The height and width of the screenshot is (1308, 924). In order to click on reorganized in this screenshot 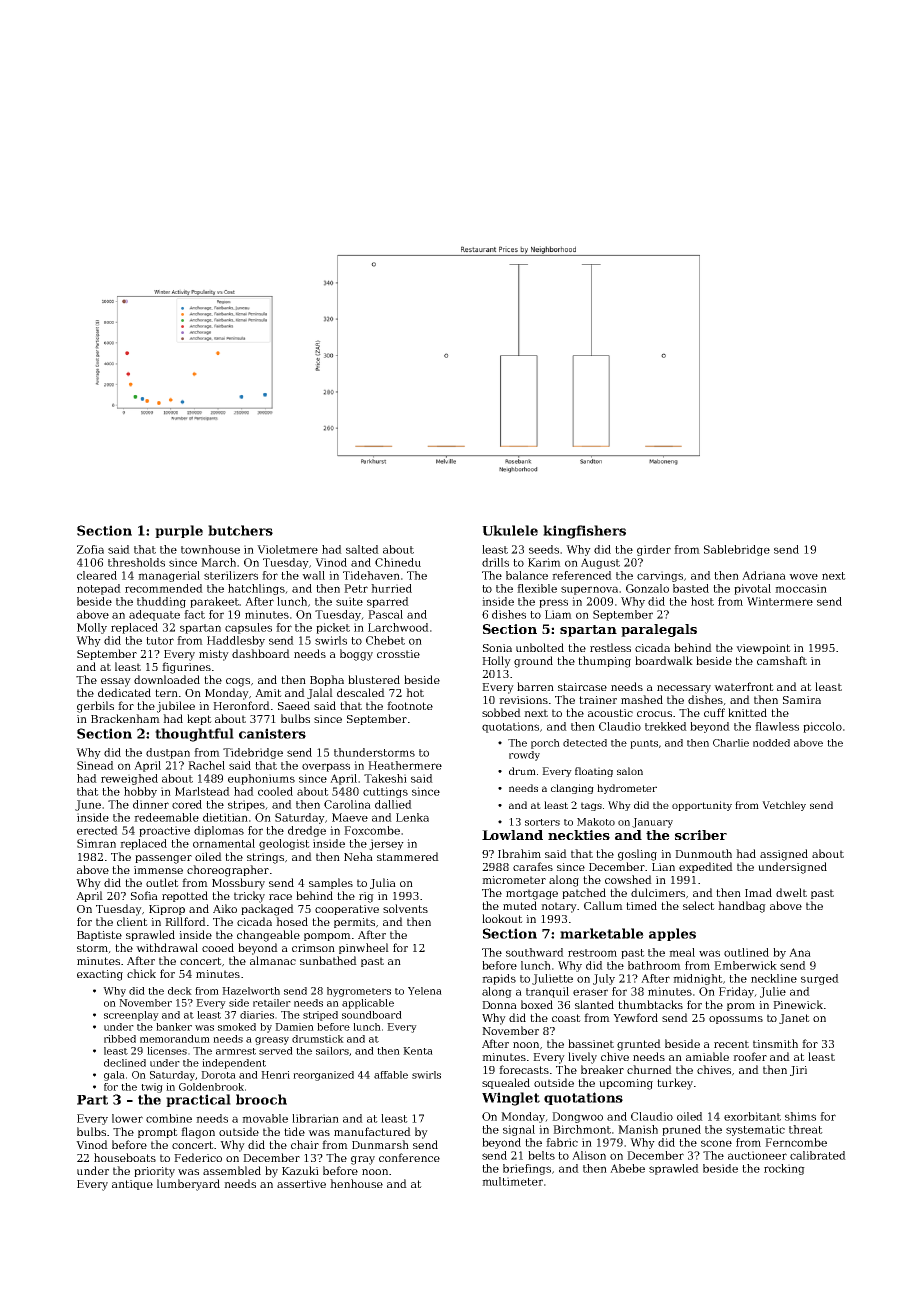, I will do `click(323, 1076)`.
